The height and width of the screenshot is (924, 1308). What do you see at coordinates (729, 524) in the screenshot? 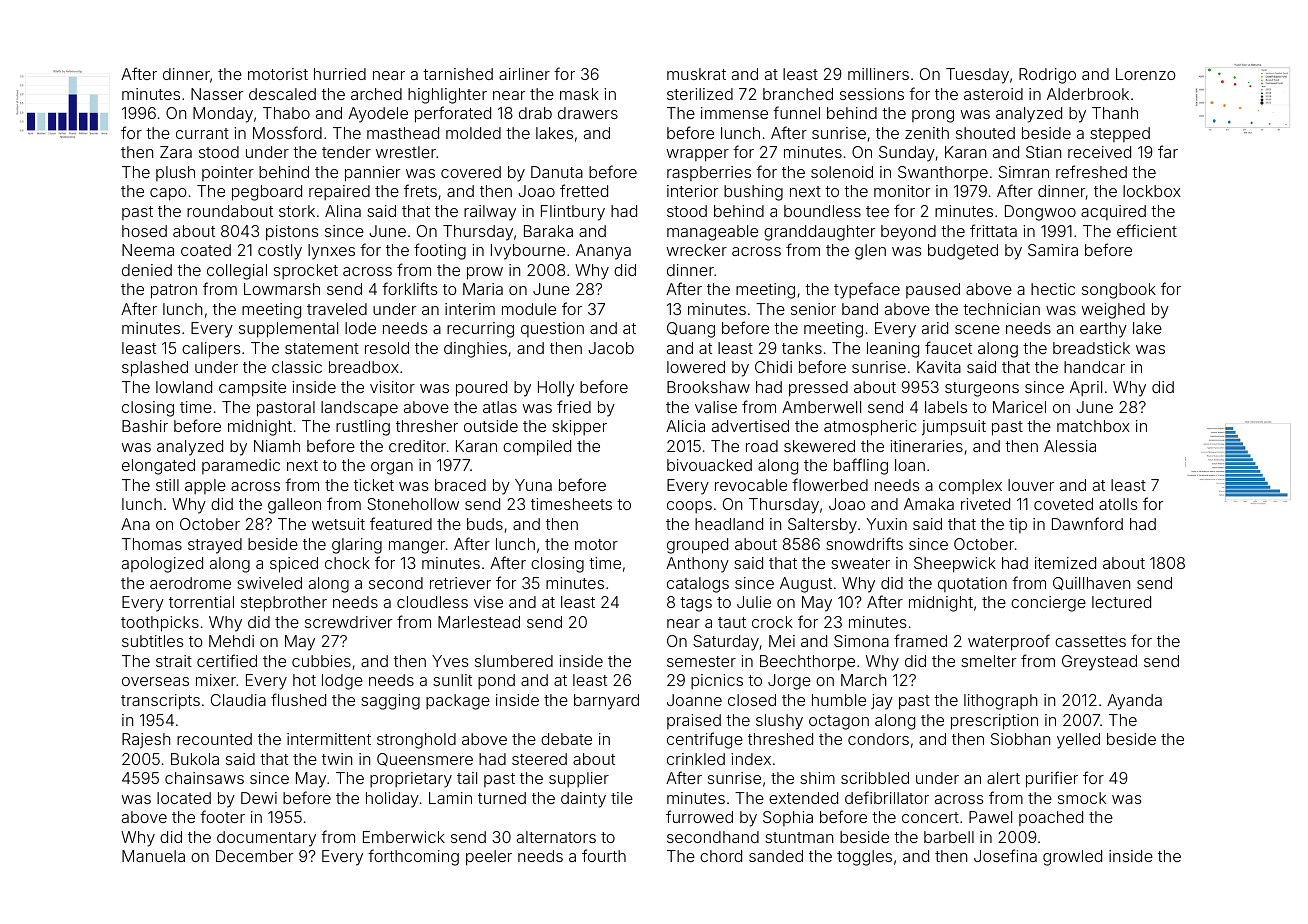
I see `headland` at bounding box center [729, 524].
